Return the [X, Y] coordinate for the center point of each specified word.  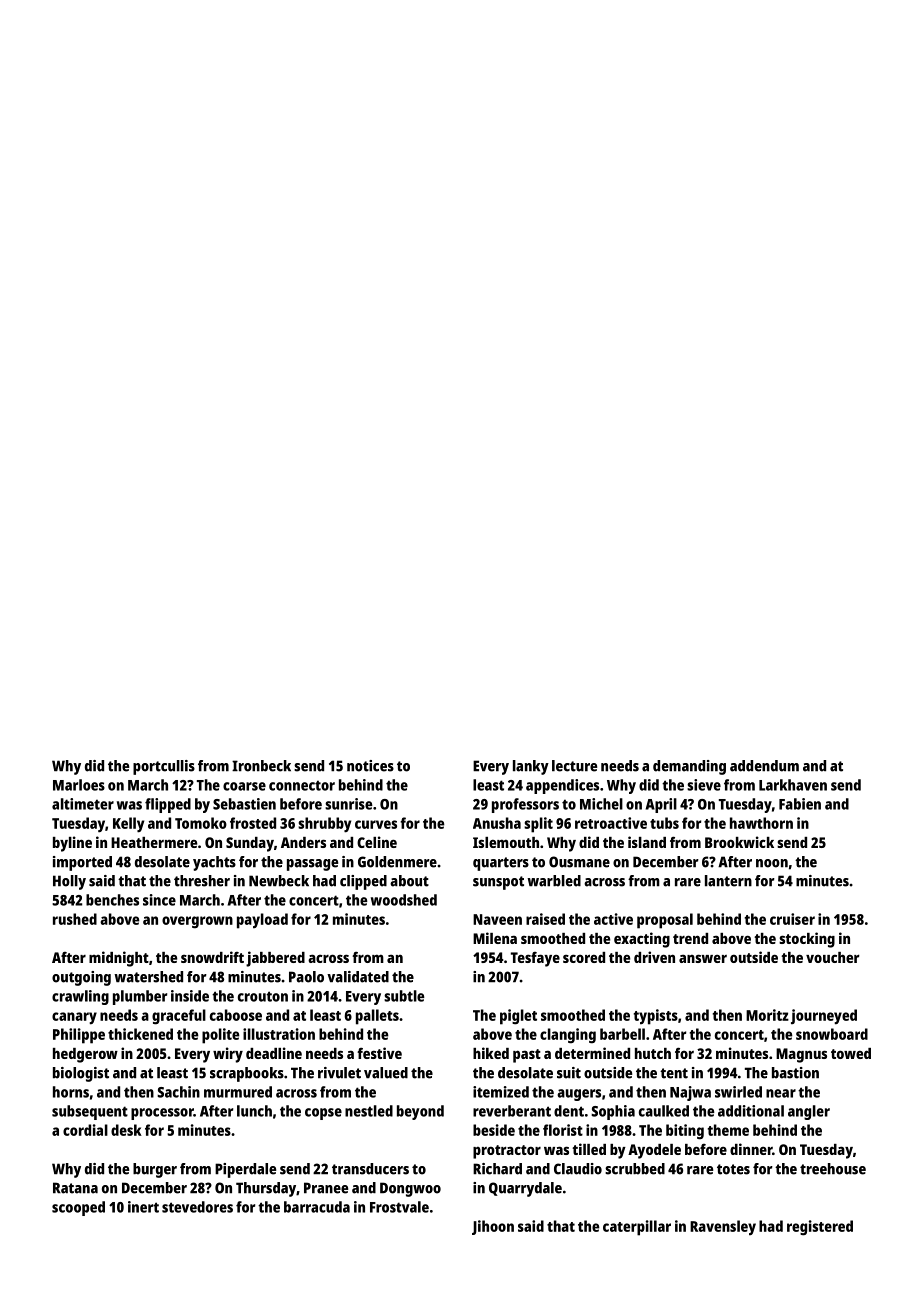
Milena [495, 938]
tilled [589, 1149]
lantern [728, 881]
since [159, 900]
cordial [85, 1130]
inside [190, 996]
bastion [795, 1073]
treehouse [833, 1169]
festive [379, 1053]
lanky [531, 767]
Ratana [75, 1188]
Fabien [800, 804]
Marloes [79, 785]
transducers [370, 1169]
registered [820, 1228]
